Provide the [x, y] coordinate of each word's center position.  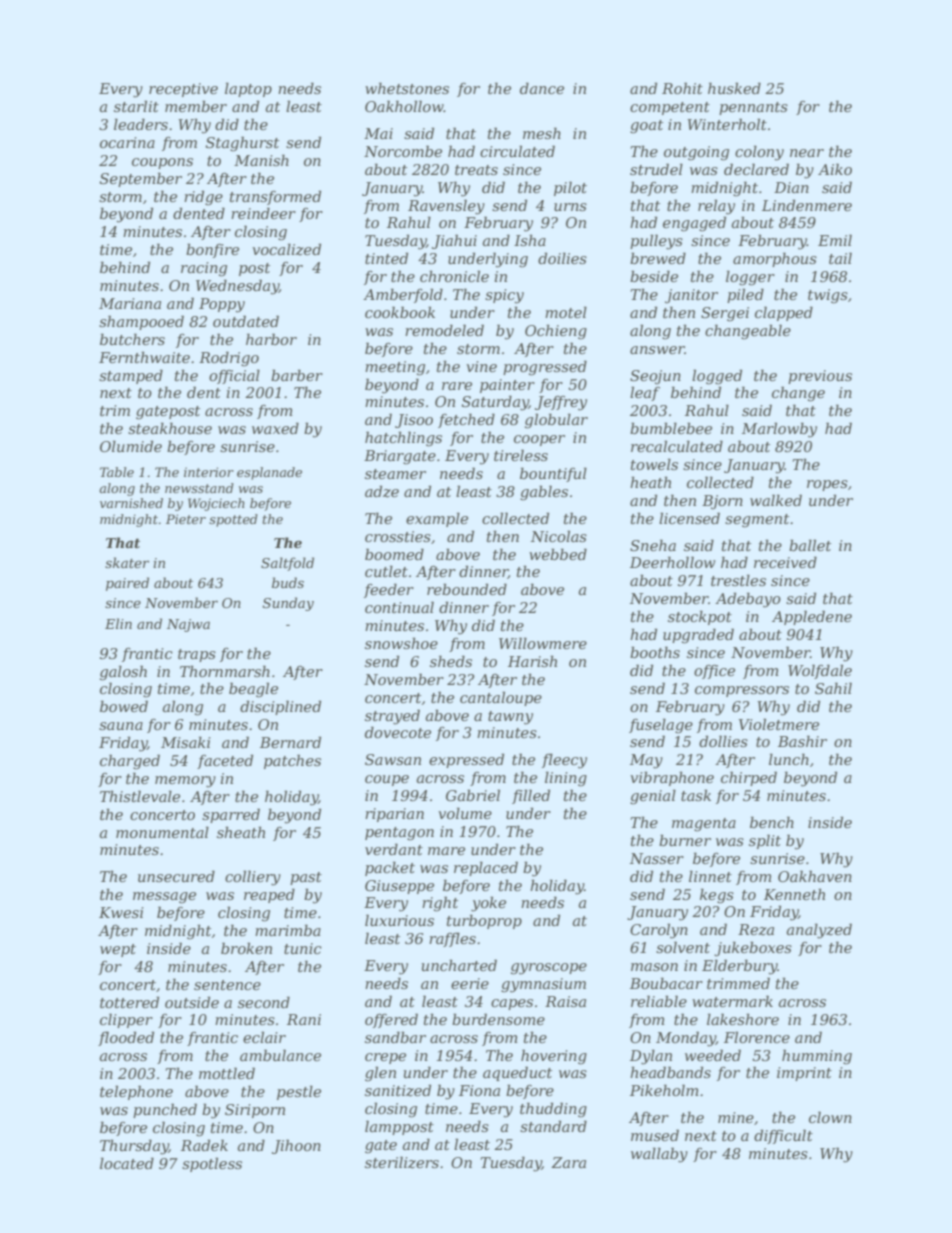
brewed [658, 258]
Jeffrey [561, 403]
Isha [530, 240]
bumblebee [671, 428]
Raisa [565, 1001]
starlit [136, 106]
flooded [126, 1038]
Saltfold [287, 564]
